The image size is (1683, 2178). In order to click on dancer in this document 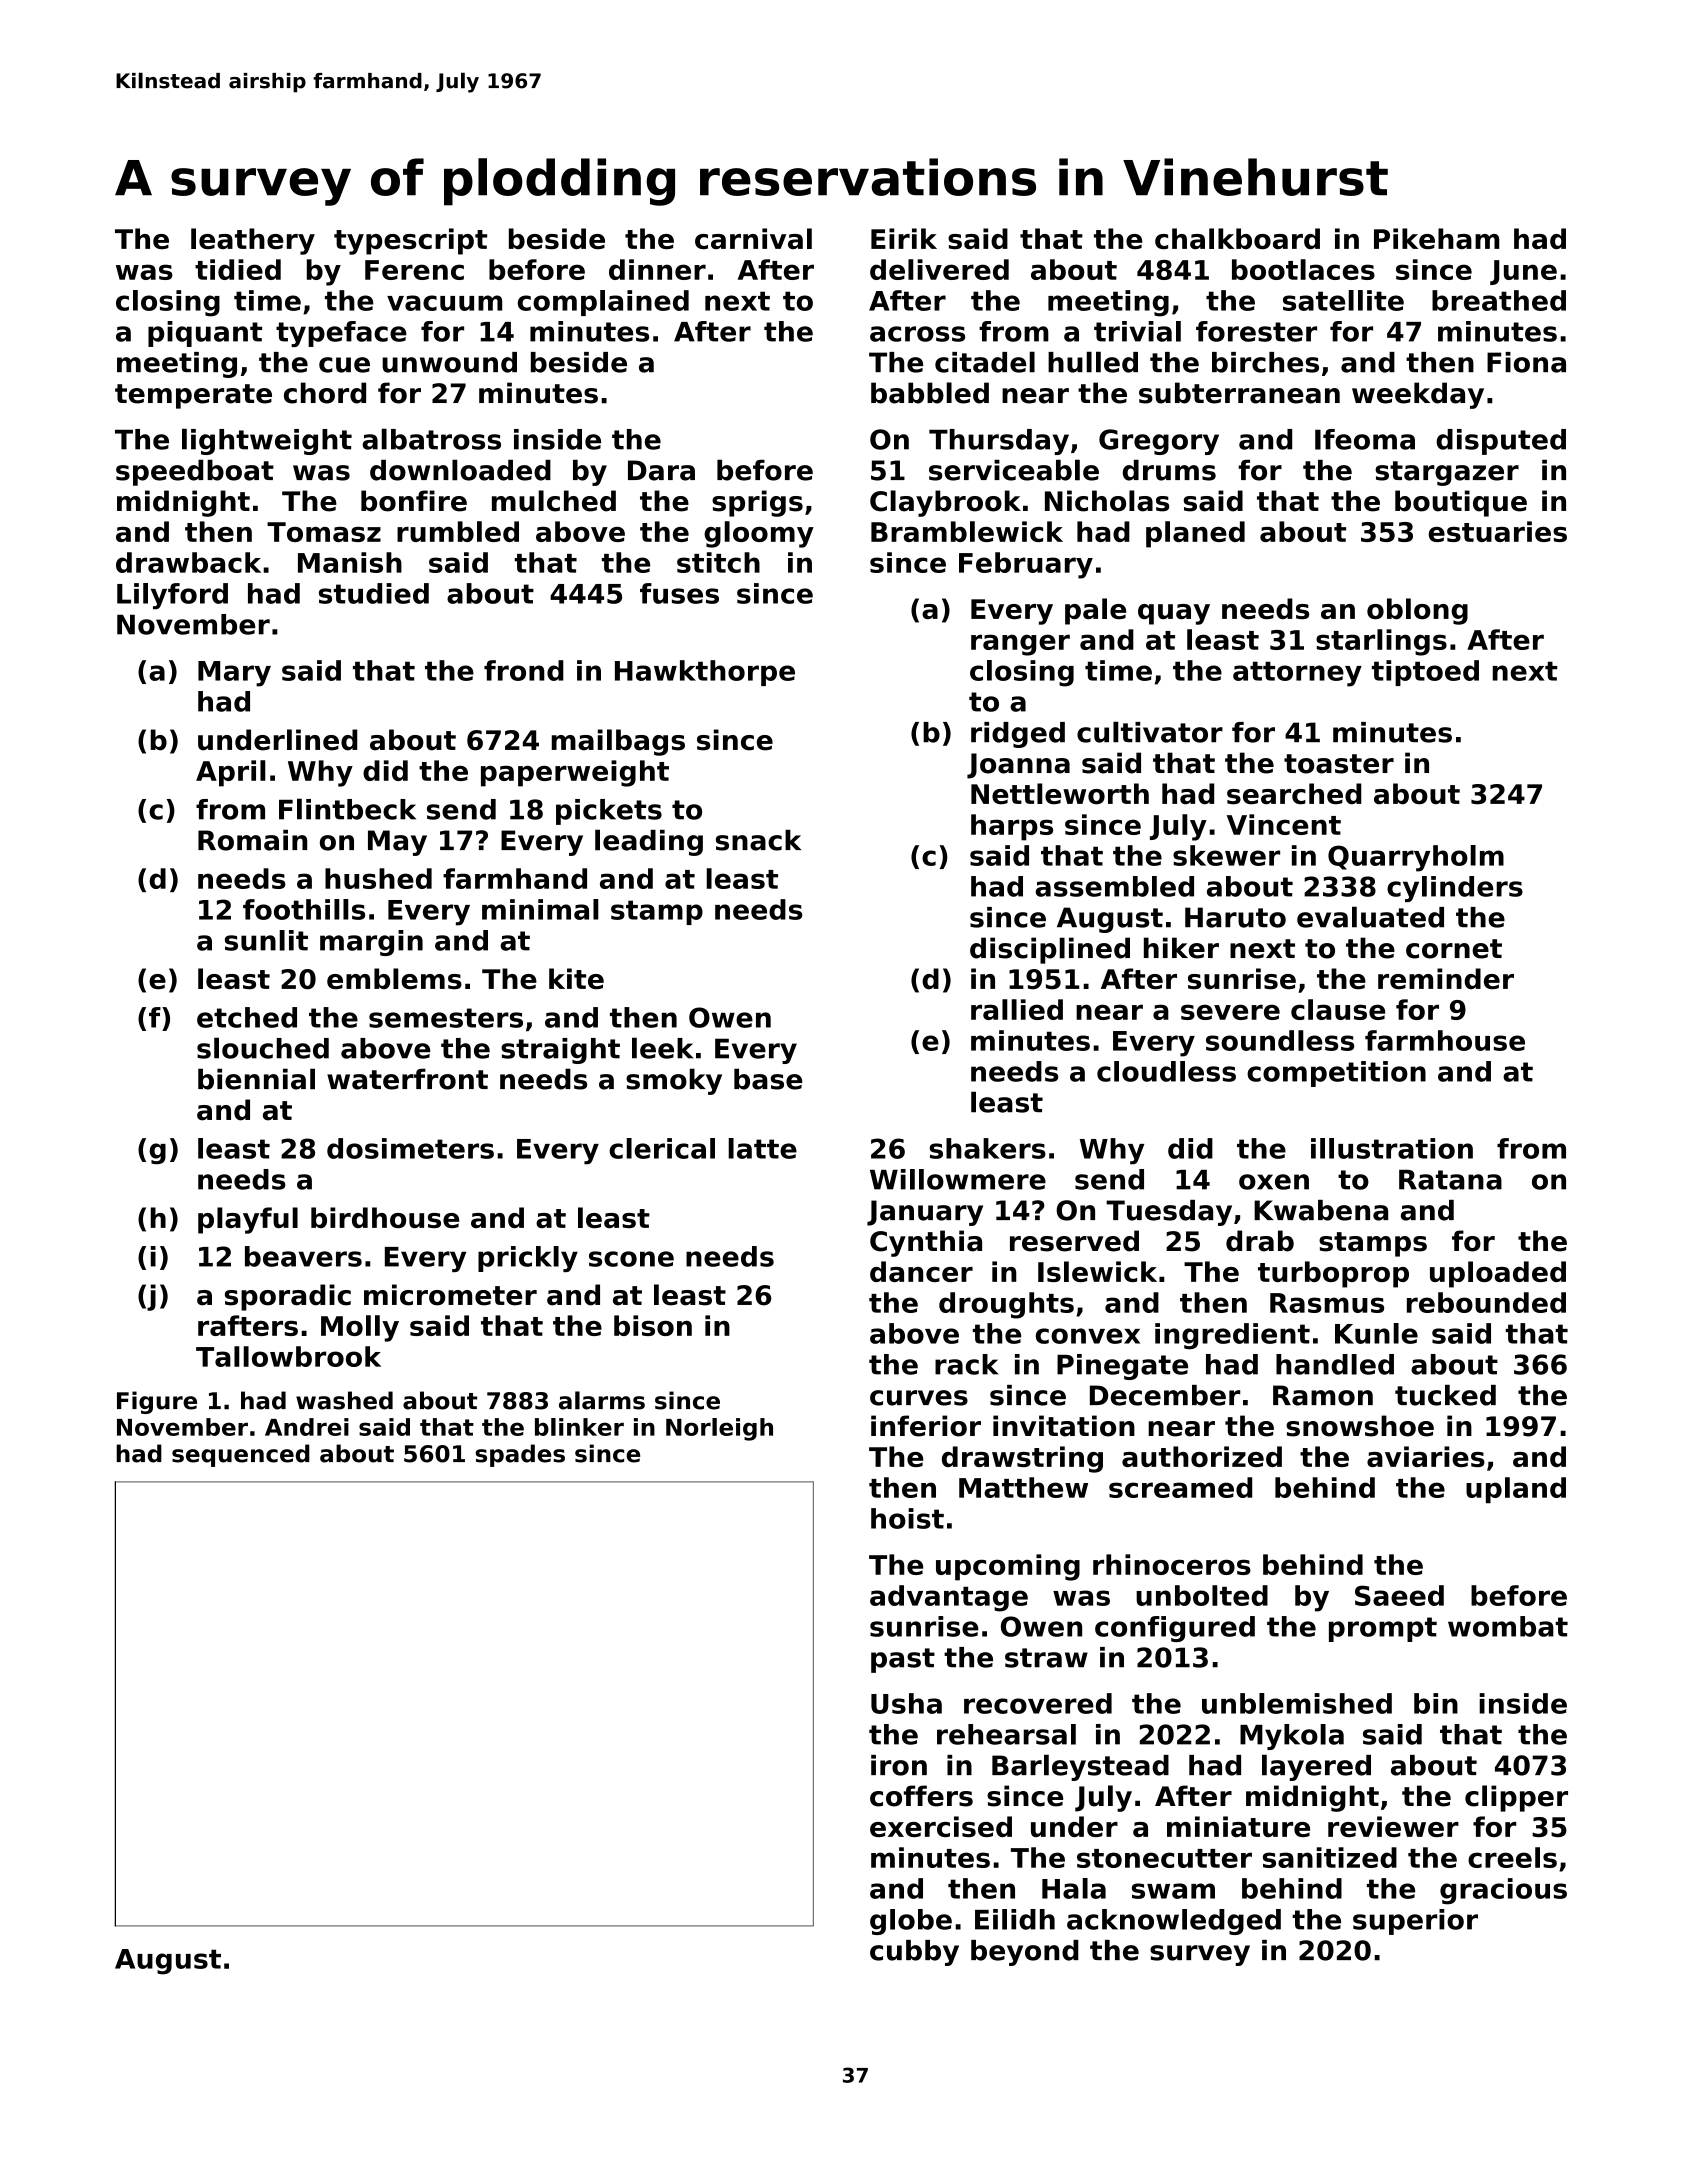, I will do `click(921, 1271)`.
